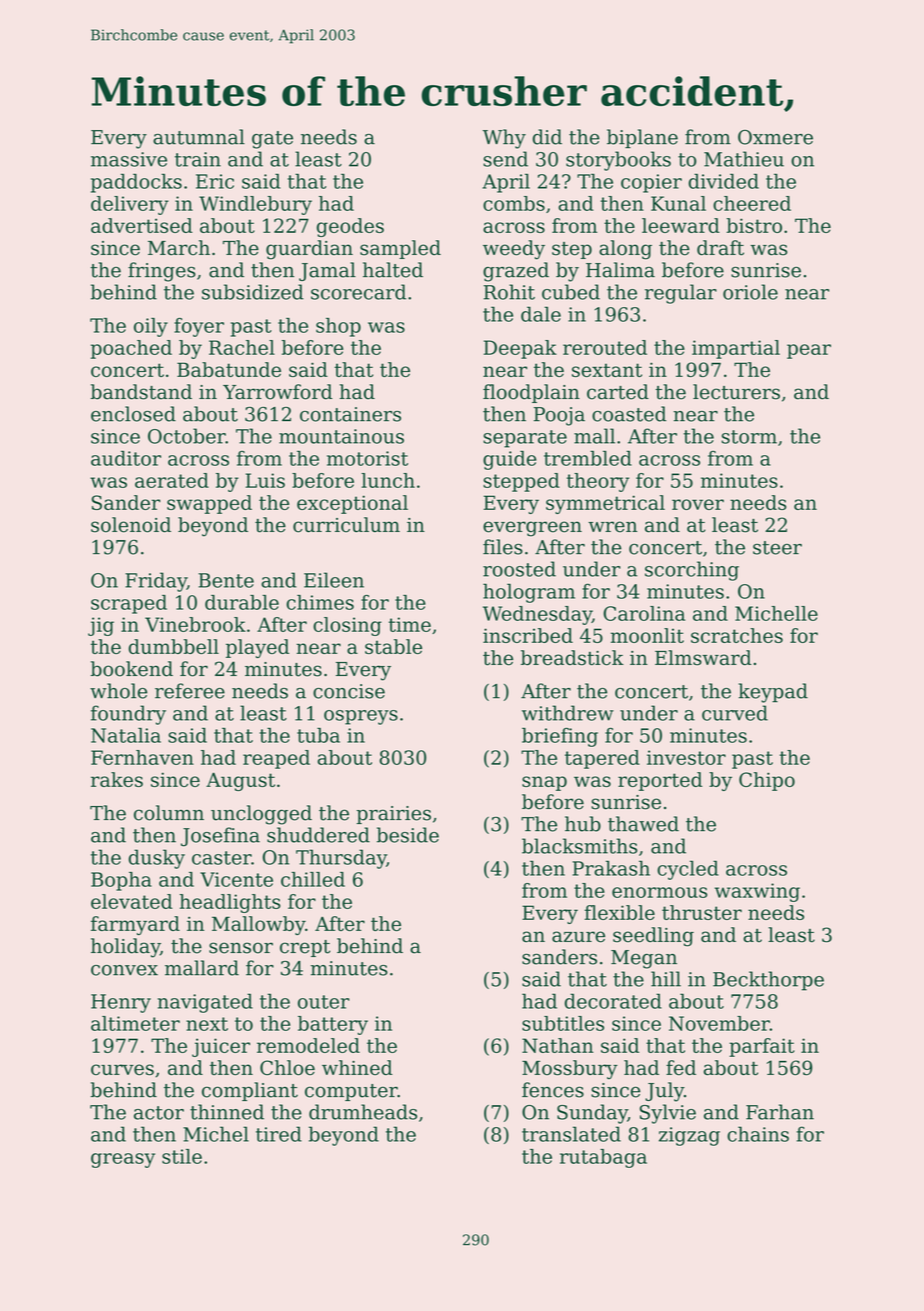  Describe the element at coordinates (775, 137) in the page. I see `Oxmere` at that location.
